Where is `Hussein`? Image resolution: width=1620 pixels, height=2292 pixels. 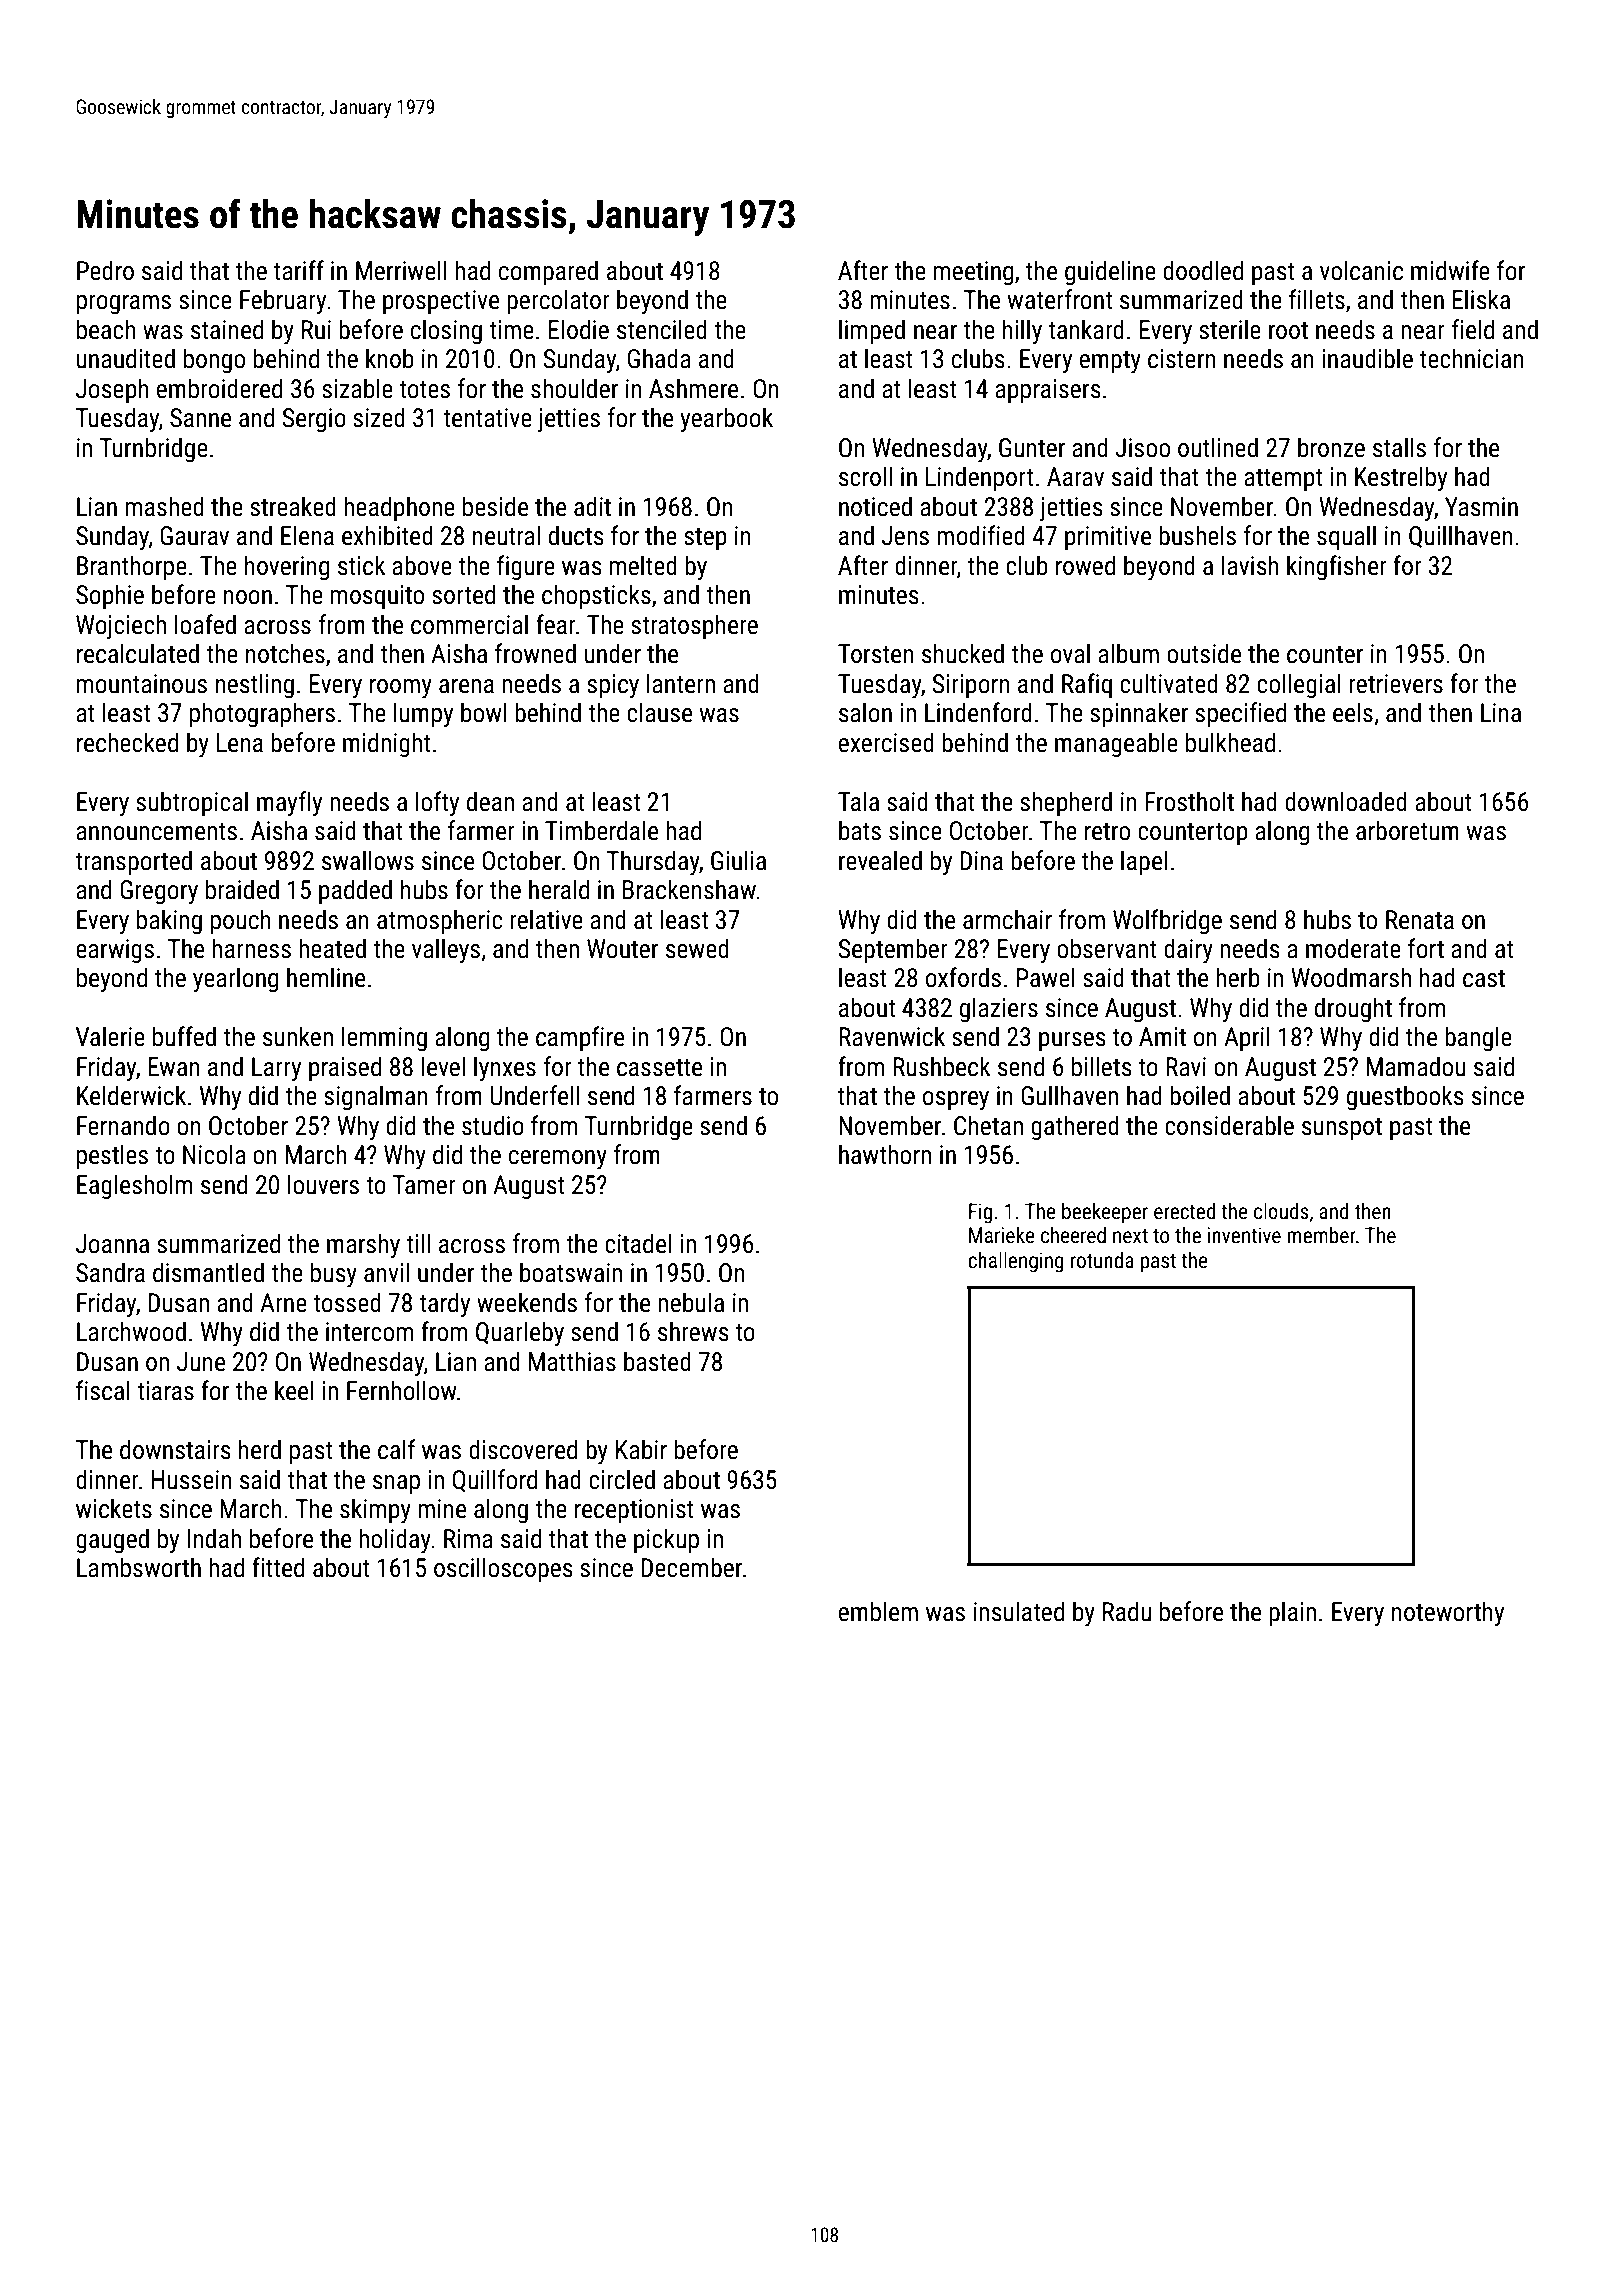 Hussein is located at coordinates (192, 1480).
